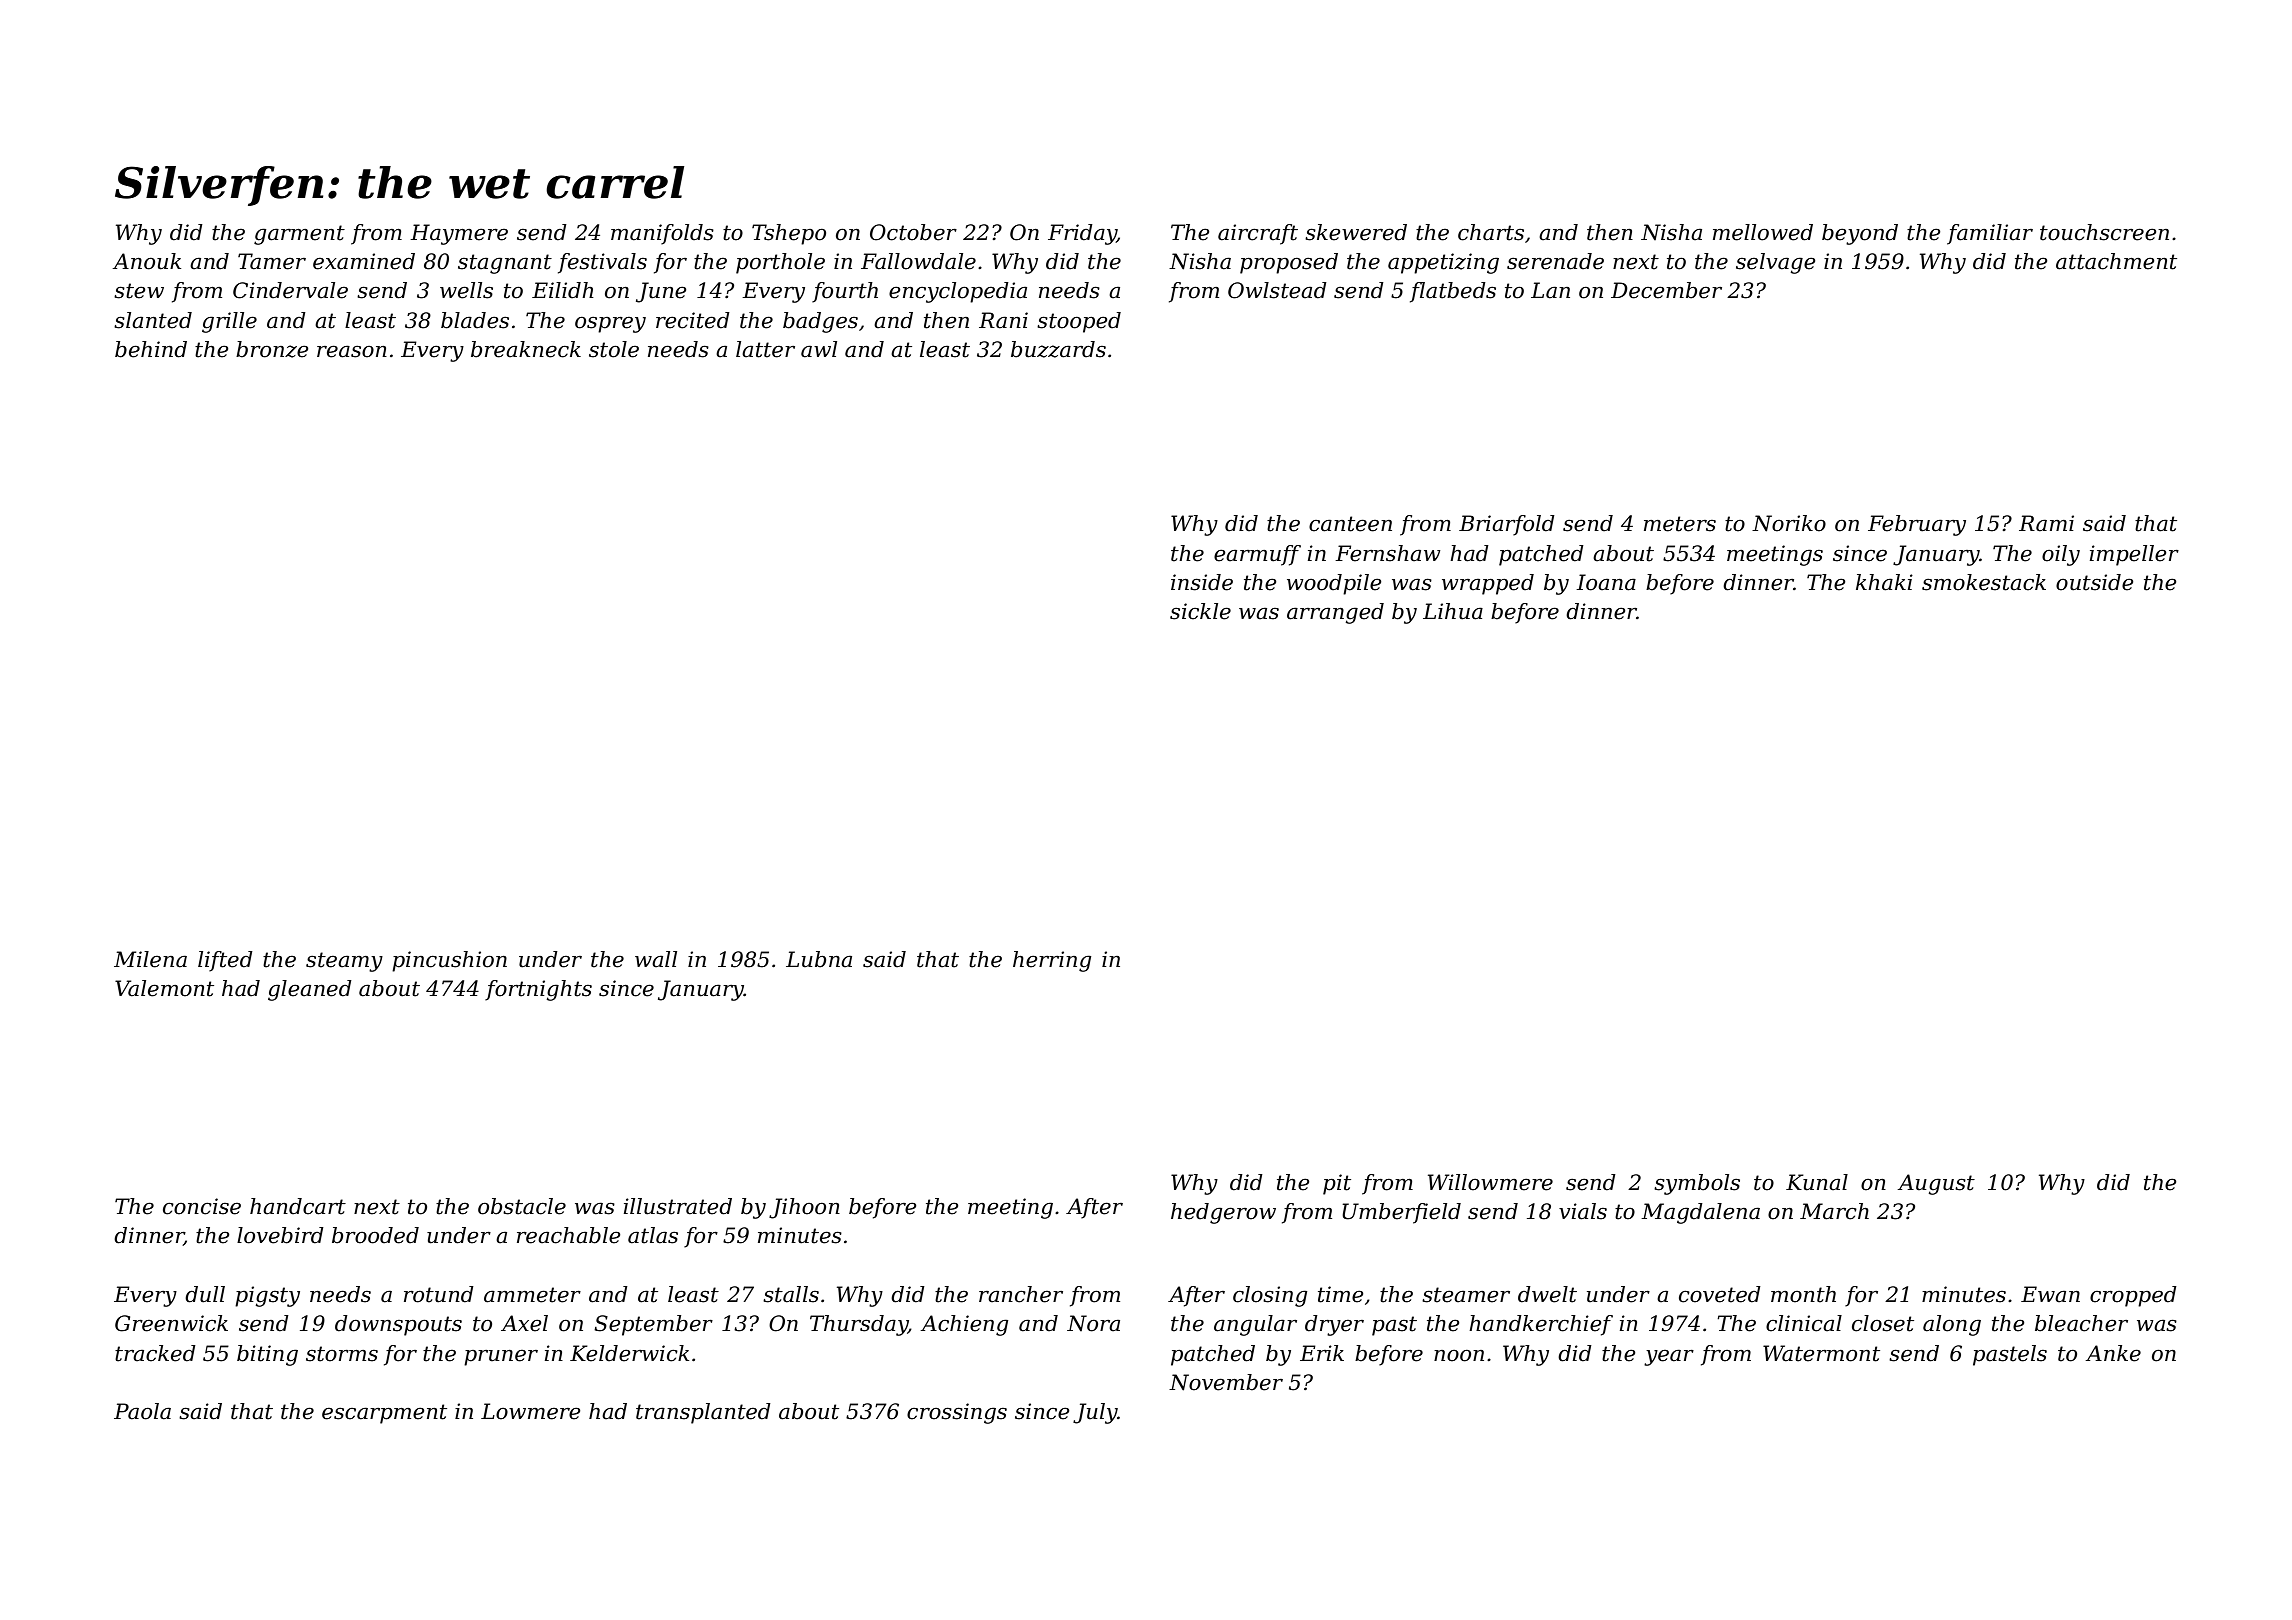  What do you see at coordinates (656, 959) in the image?
I see `wall` at bounding box center [656, 959].
